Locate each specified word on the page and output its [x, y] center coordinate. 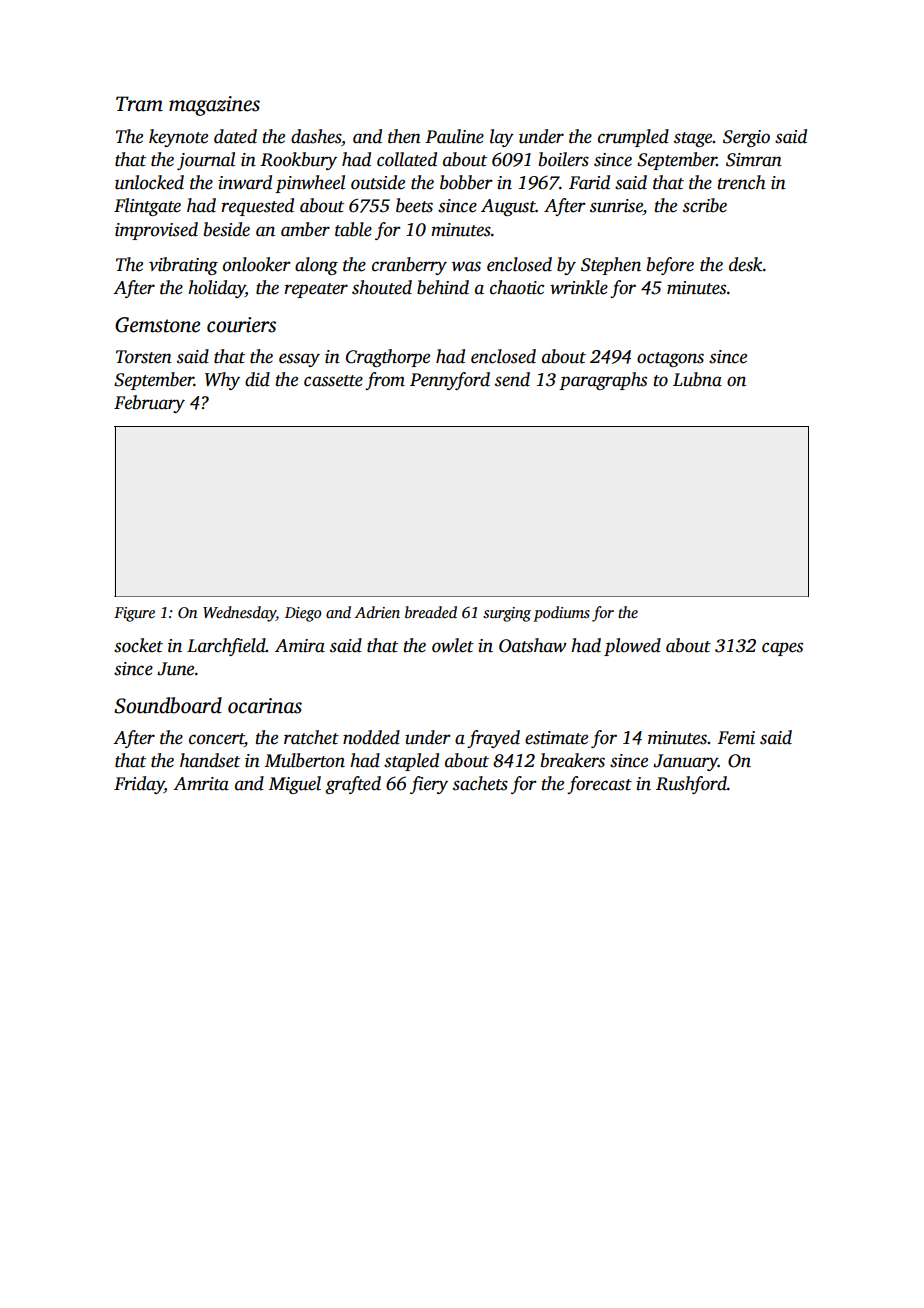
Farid [589, 182]
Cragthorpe [388, 358]
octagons [670, 359]
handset [210, 760]
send [512, 379]
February [149, 404]
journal [206, 161]
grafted [353, 785]
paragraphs [603, 381]
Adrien [377, 612]
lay [502, 138]
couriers [241, 325]
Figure [134, 614]
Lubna [697, 379]
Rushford [691, 785]
